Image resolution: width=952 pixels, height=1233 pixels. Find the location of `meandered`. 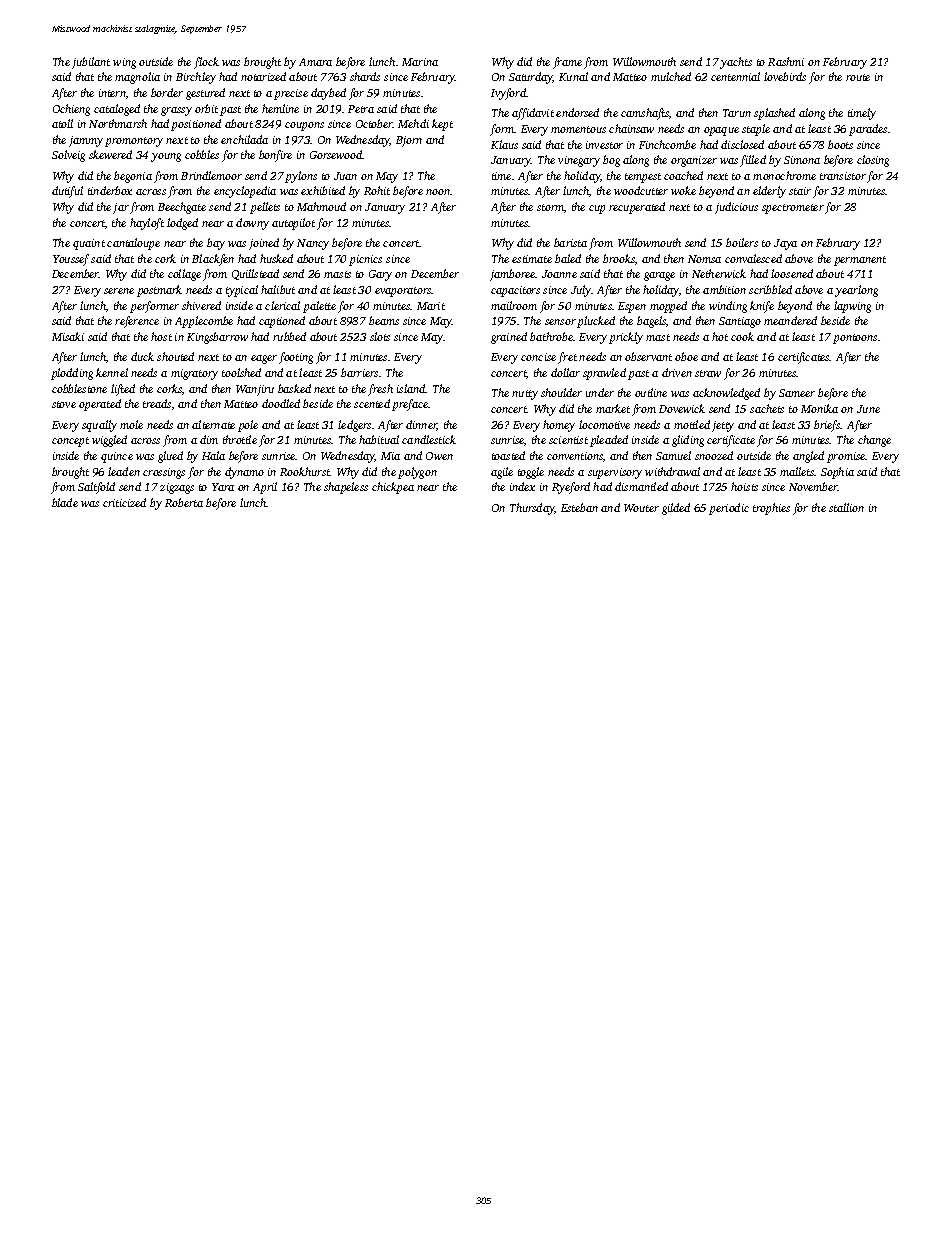

meandered is located at coordinates (790, 320).
